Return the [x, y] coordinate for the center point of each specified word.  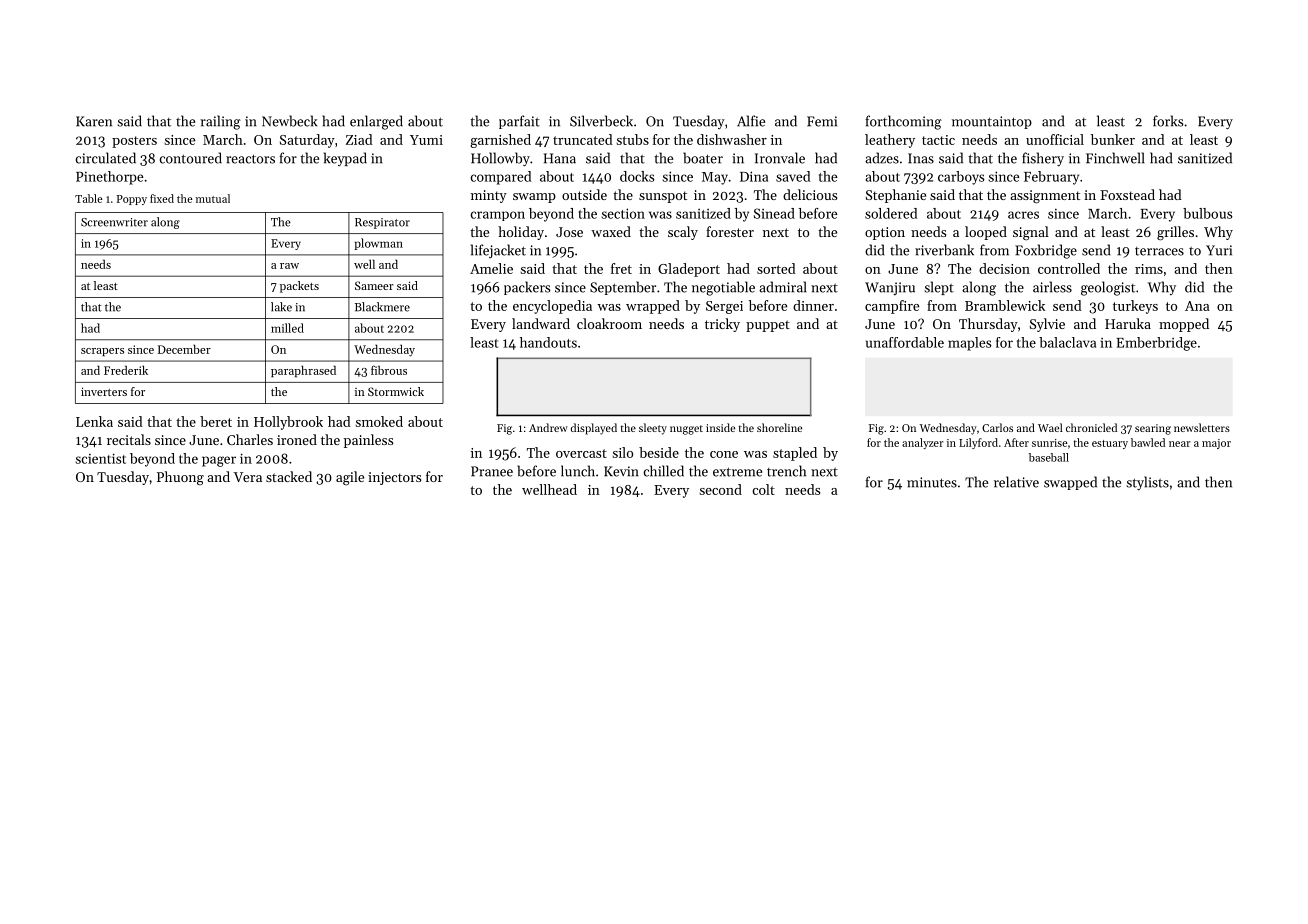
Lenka [94, 421]
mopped [1184, 325]
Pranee [492, 471]
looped [986, 233]
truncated [583, 139]
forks [1168, 121]
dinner [813, 305]
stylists [1147, 483]
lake [281, 307]
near [1179, 444]
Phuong [180, 478]
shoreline [779, 427]
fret [621, 268]
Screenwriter [114, 222]
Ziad [359, 139]
